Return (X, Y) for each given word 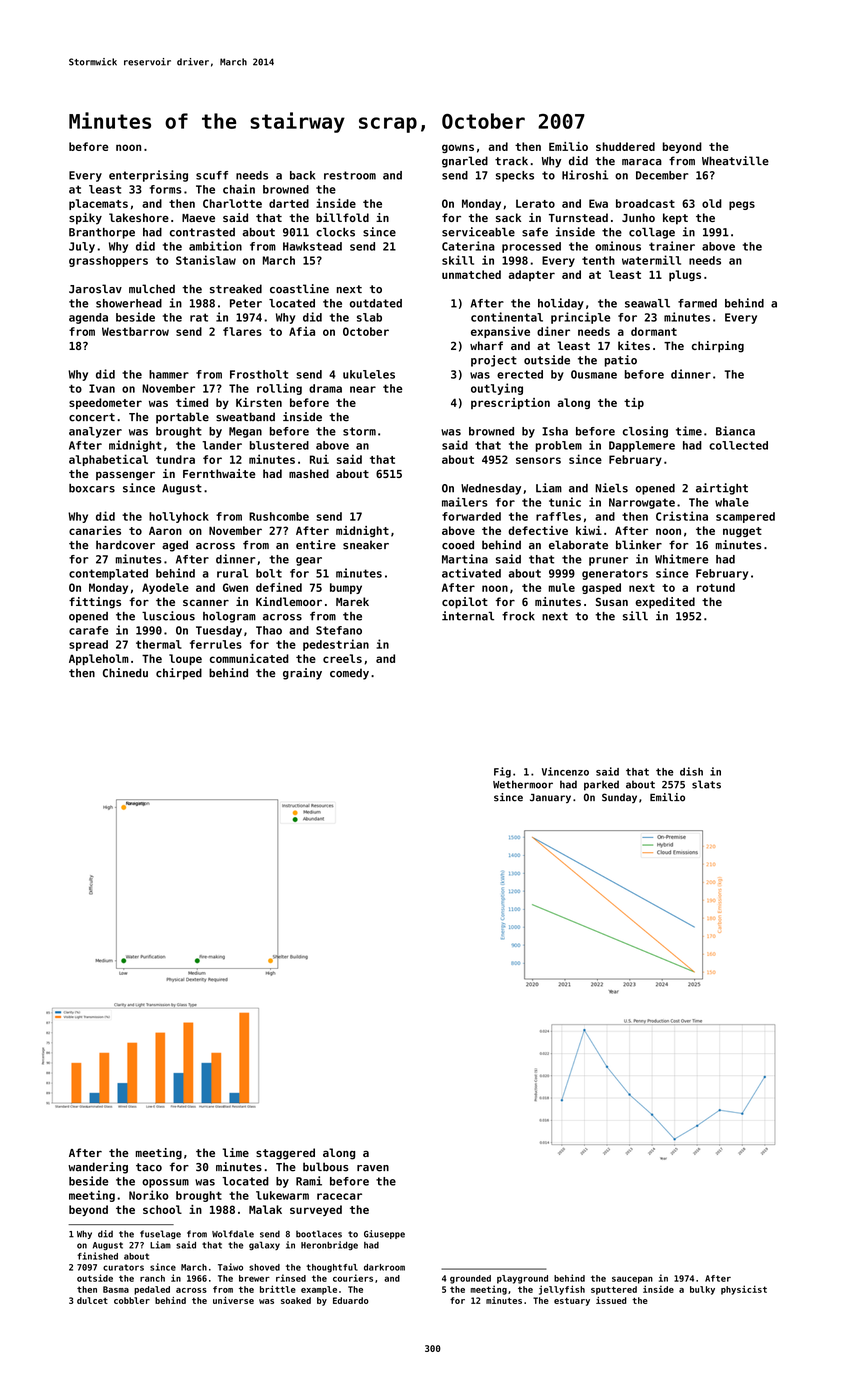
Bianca (735, 431)
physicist (744, 1290)
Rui (319, 459)
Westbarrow (135, 331)
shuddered (625, 146)
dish (691, 771)
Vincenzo (565, 771)
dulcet (92, 1300)
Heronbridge (329, 1245)
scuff (212, 175)
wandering (98, 1168)
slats (706, 784)
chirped (179, 674)
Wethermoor (523, 784)
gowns (458, 148)
